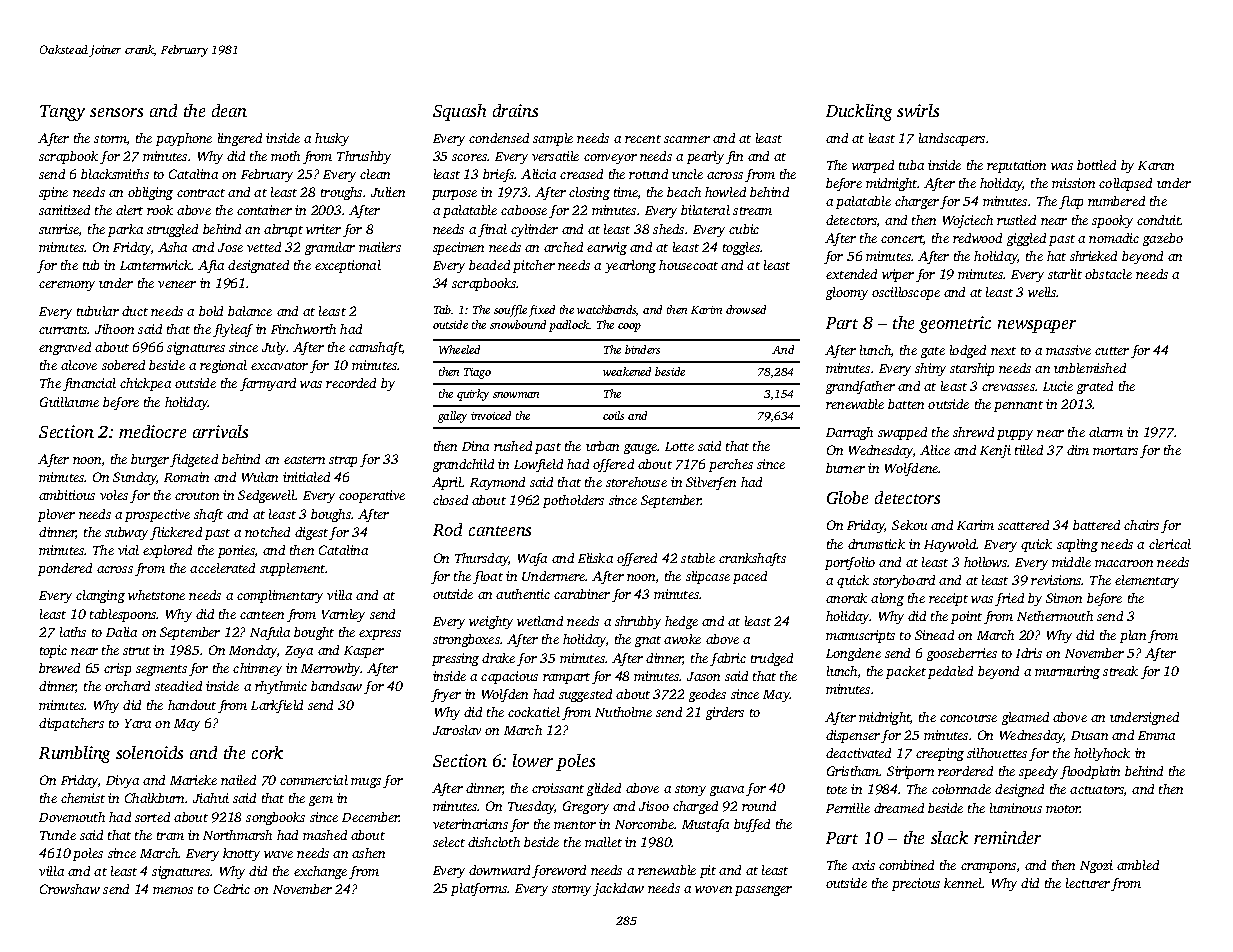  What do you see at coordinates (184, 139) in the document?
I see `payphone` at bounding box center [184, 139].
